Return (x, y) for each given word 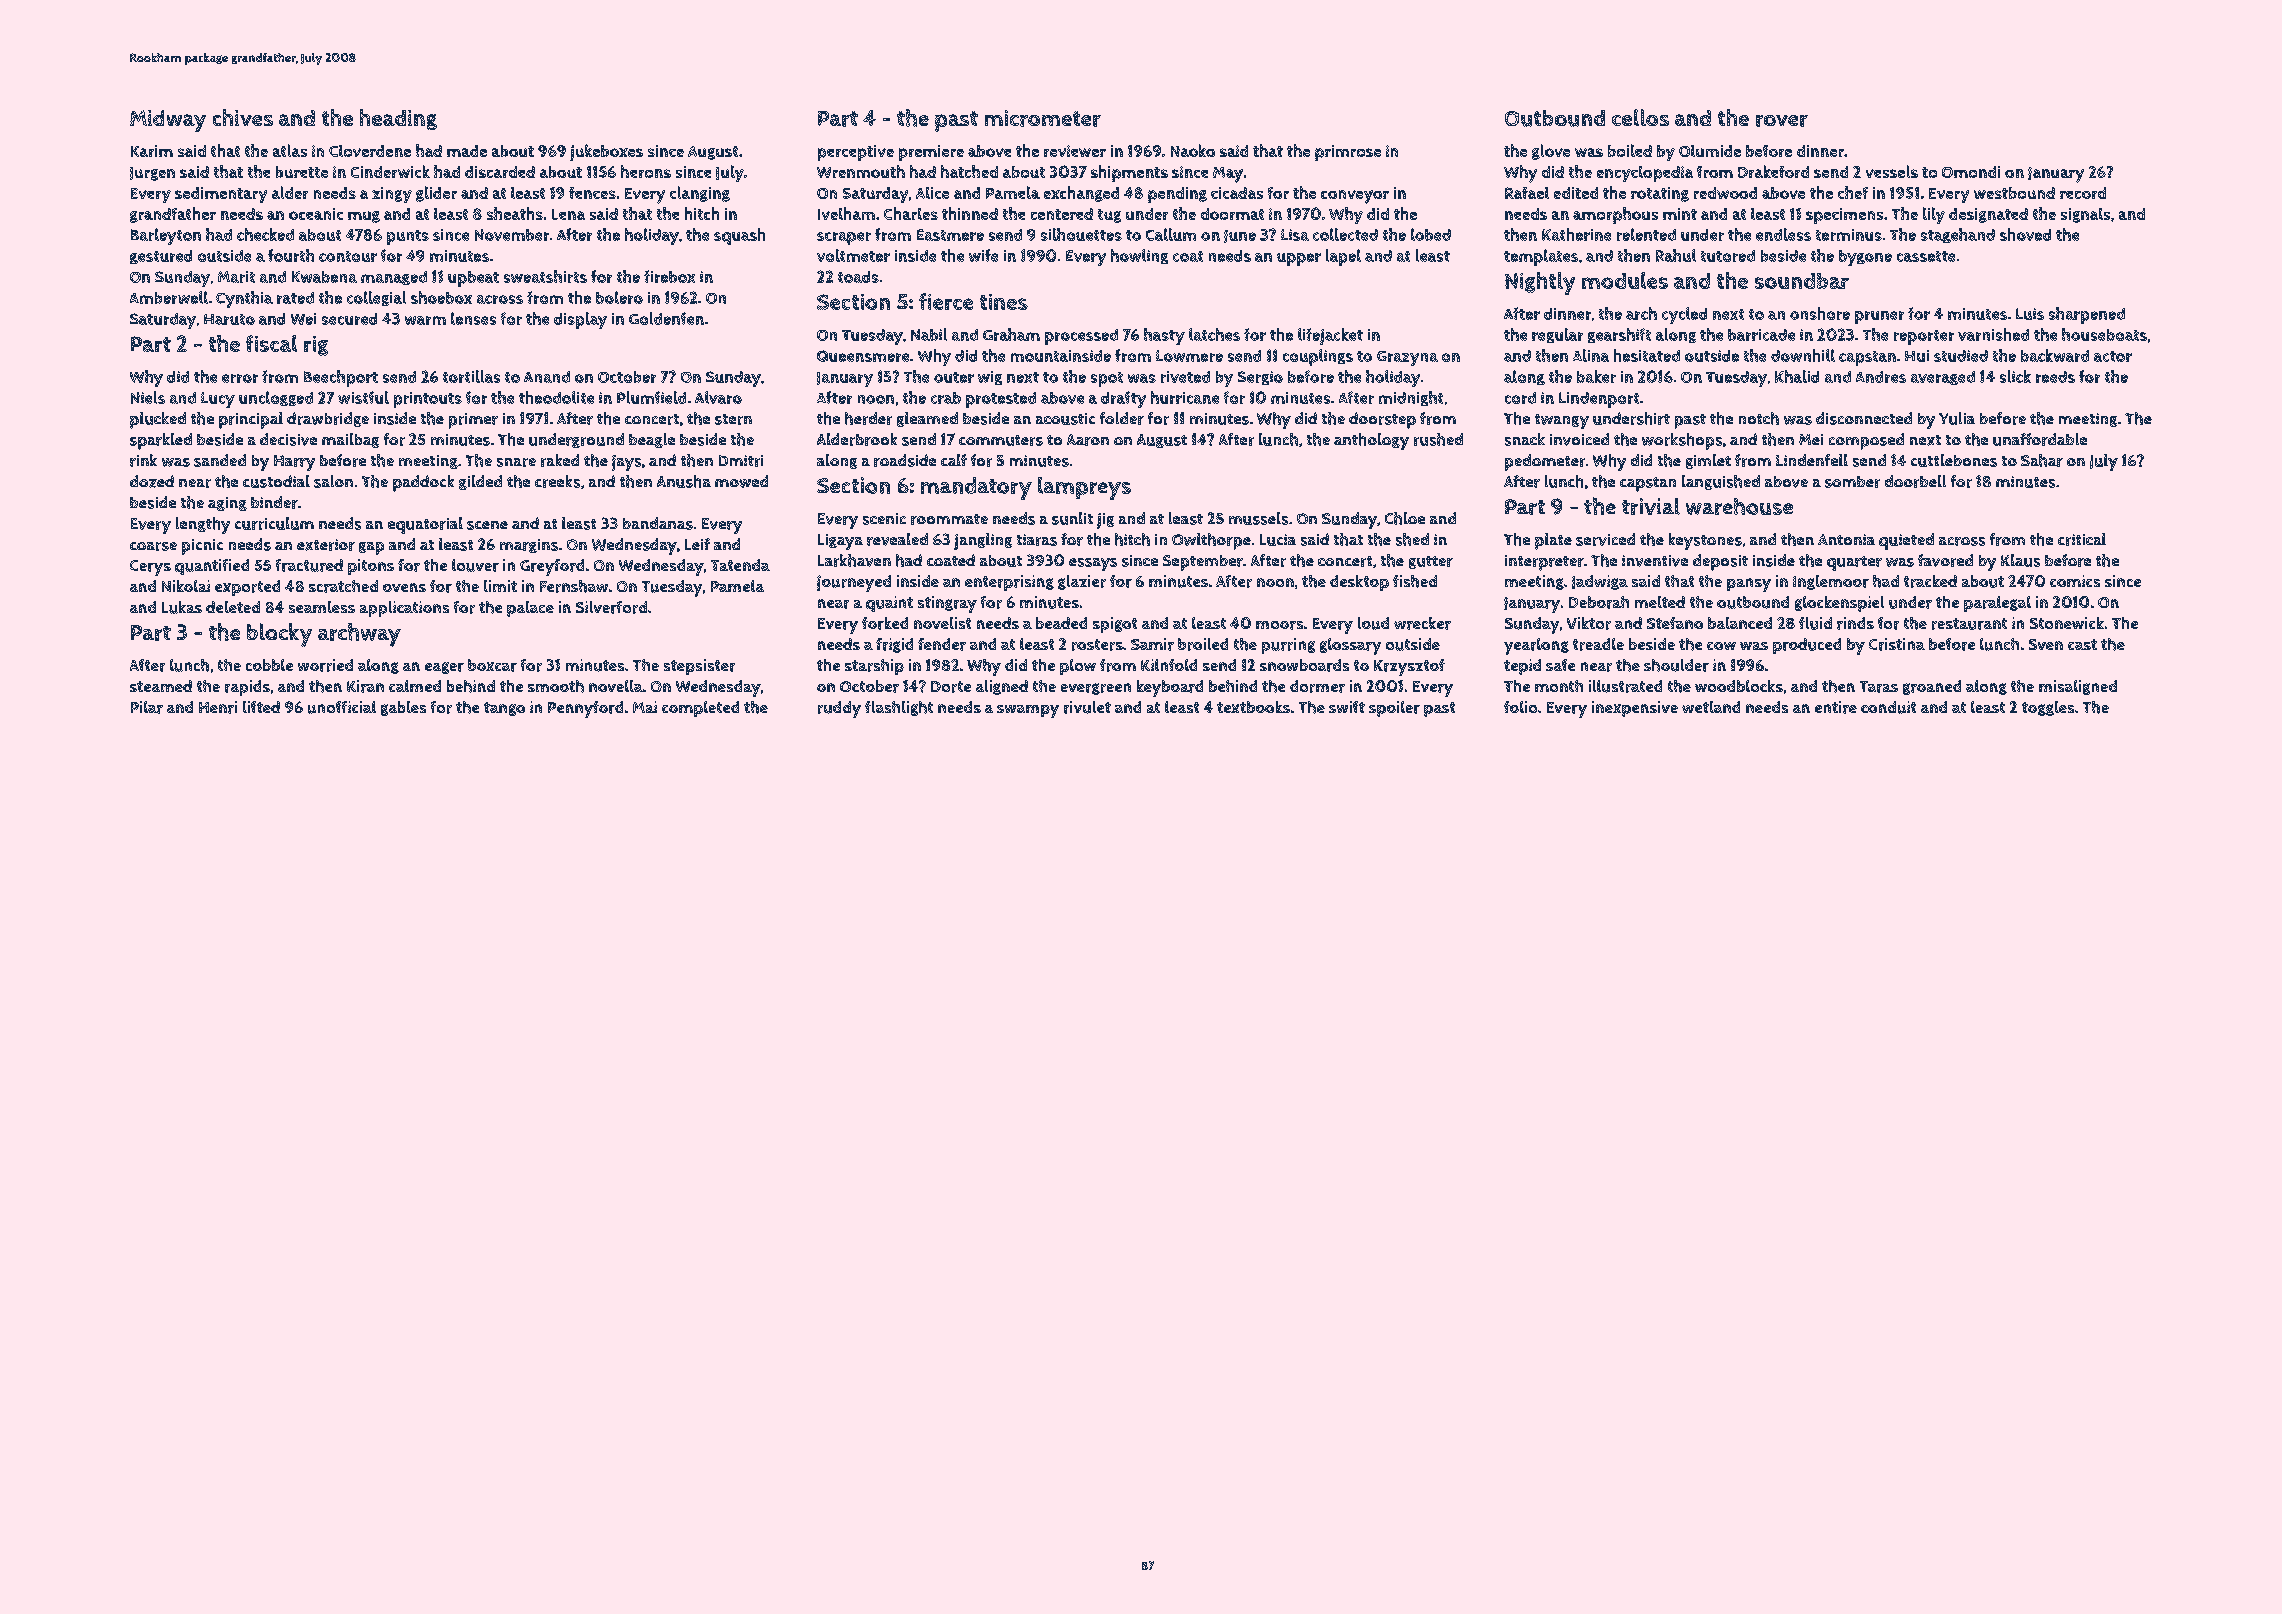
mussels (1258, 518)
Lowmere (1189, 356)
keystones (1705, 541)
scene (487, 525)
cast (2082, 644)
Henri (218, 707)
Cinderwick (390, 171)
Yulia (1957, 418)
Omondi (1971, 172)
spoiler (1394, 709)
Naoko (1193, 150)
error (240, 378)
